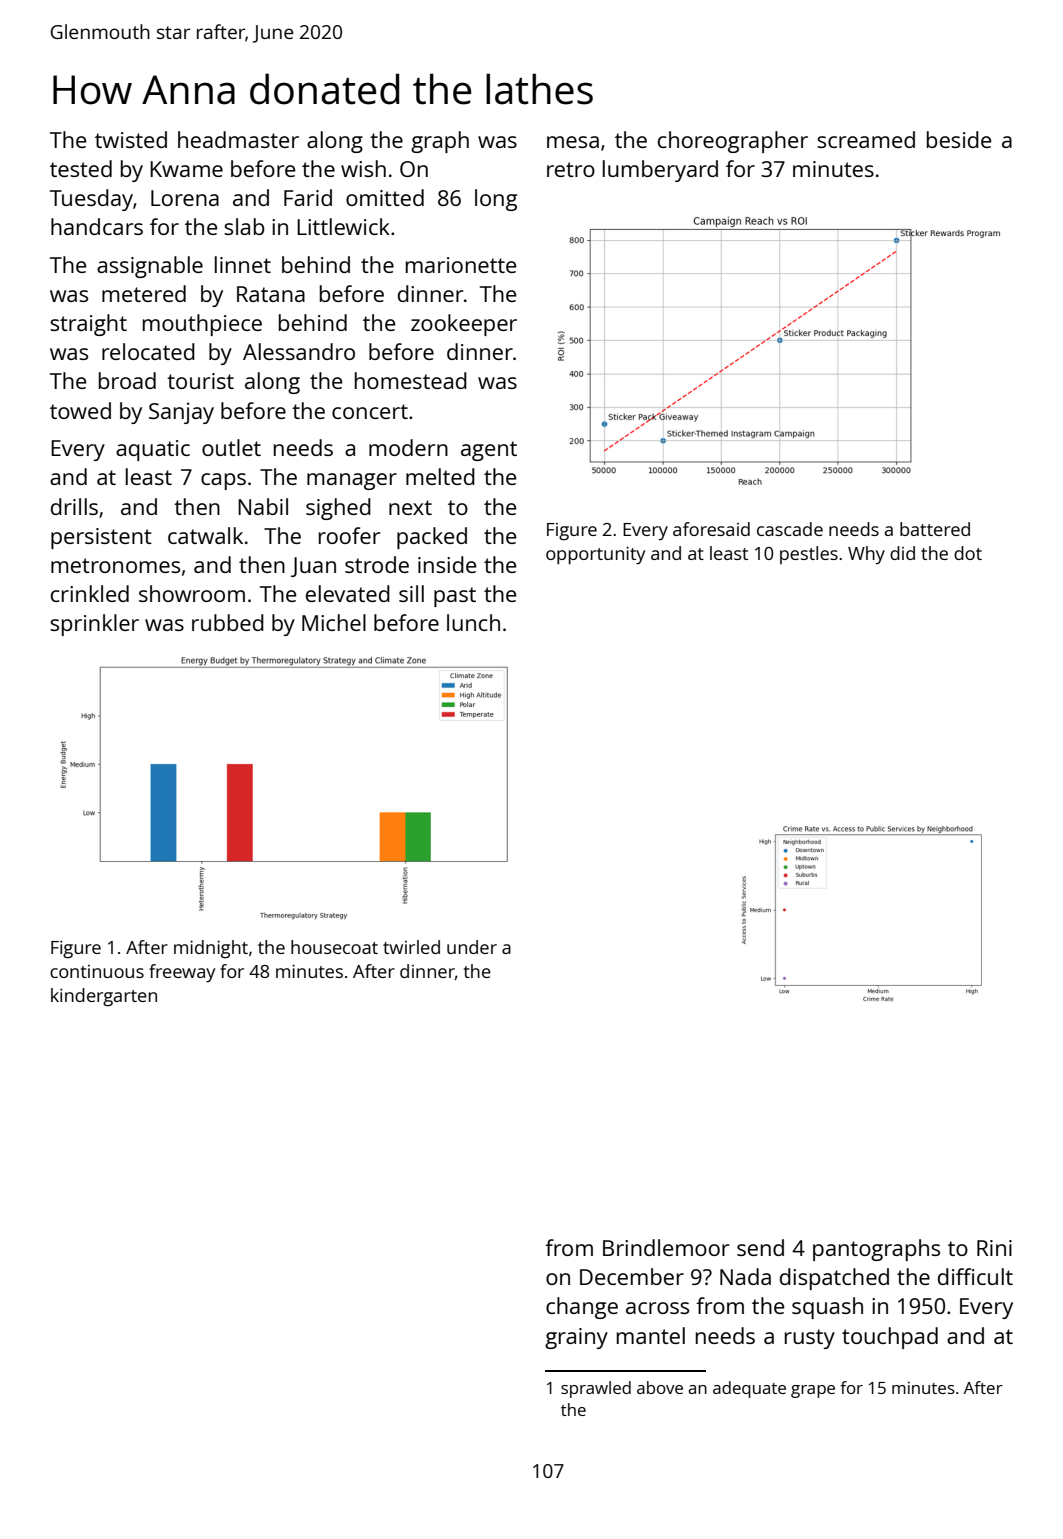  Describe the element at coordinates (182, 973) in the image. I see `freeway` at that location.
